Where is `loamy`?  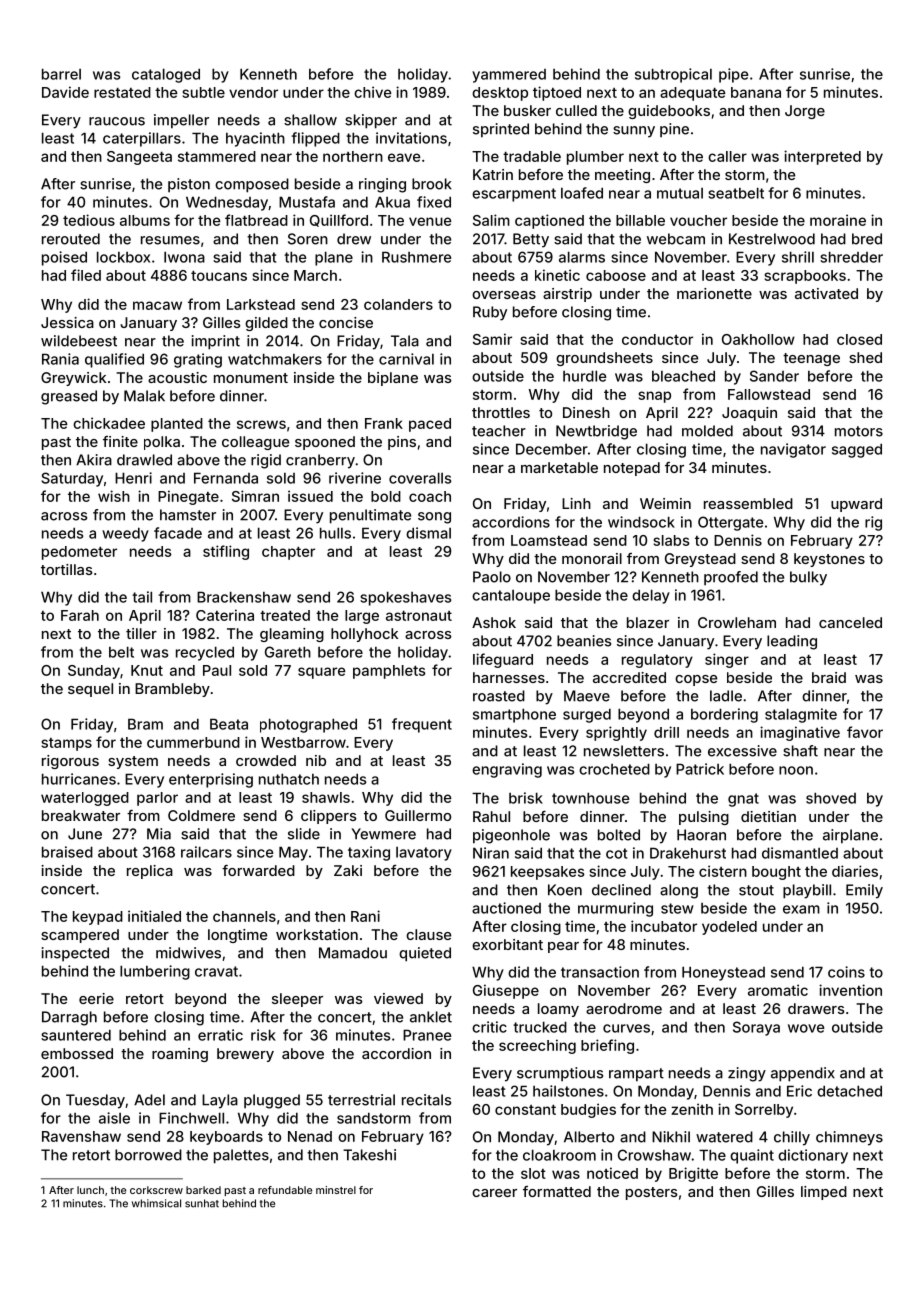
loamy is located at coordinates (558, 1010).
